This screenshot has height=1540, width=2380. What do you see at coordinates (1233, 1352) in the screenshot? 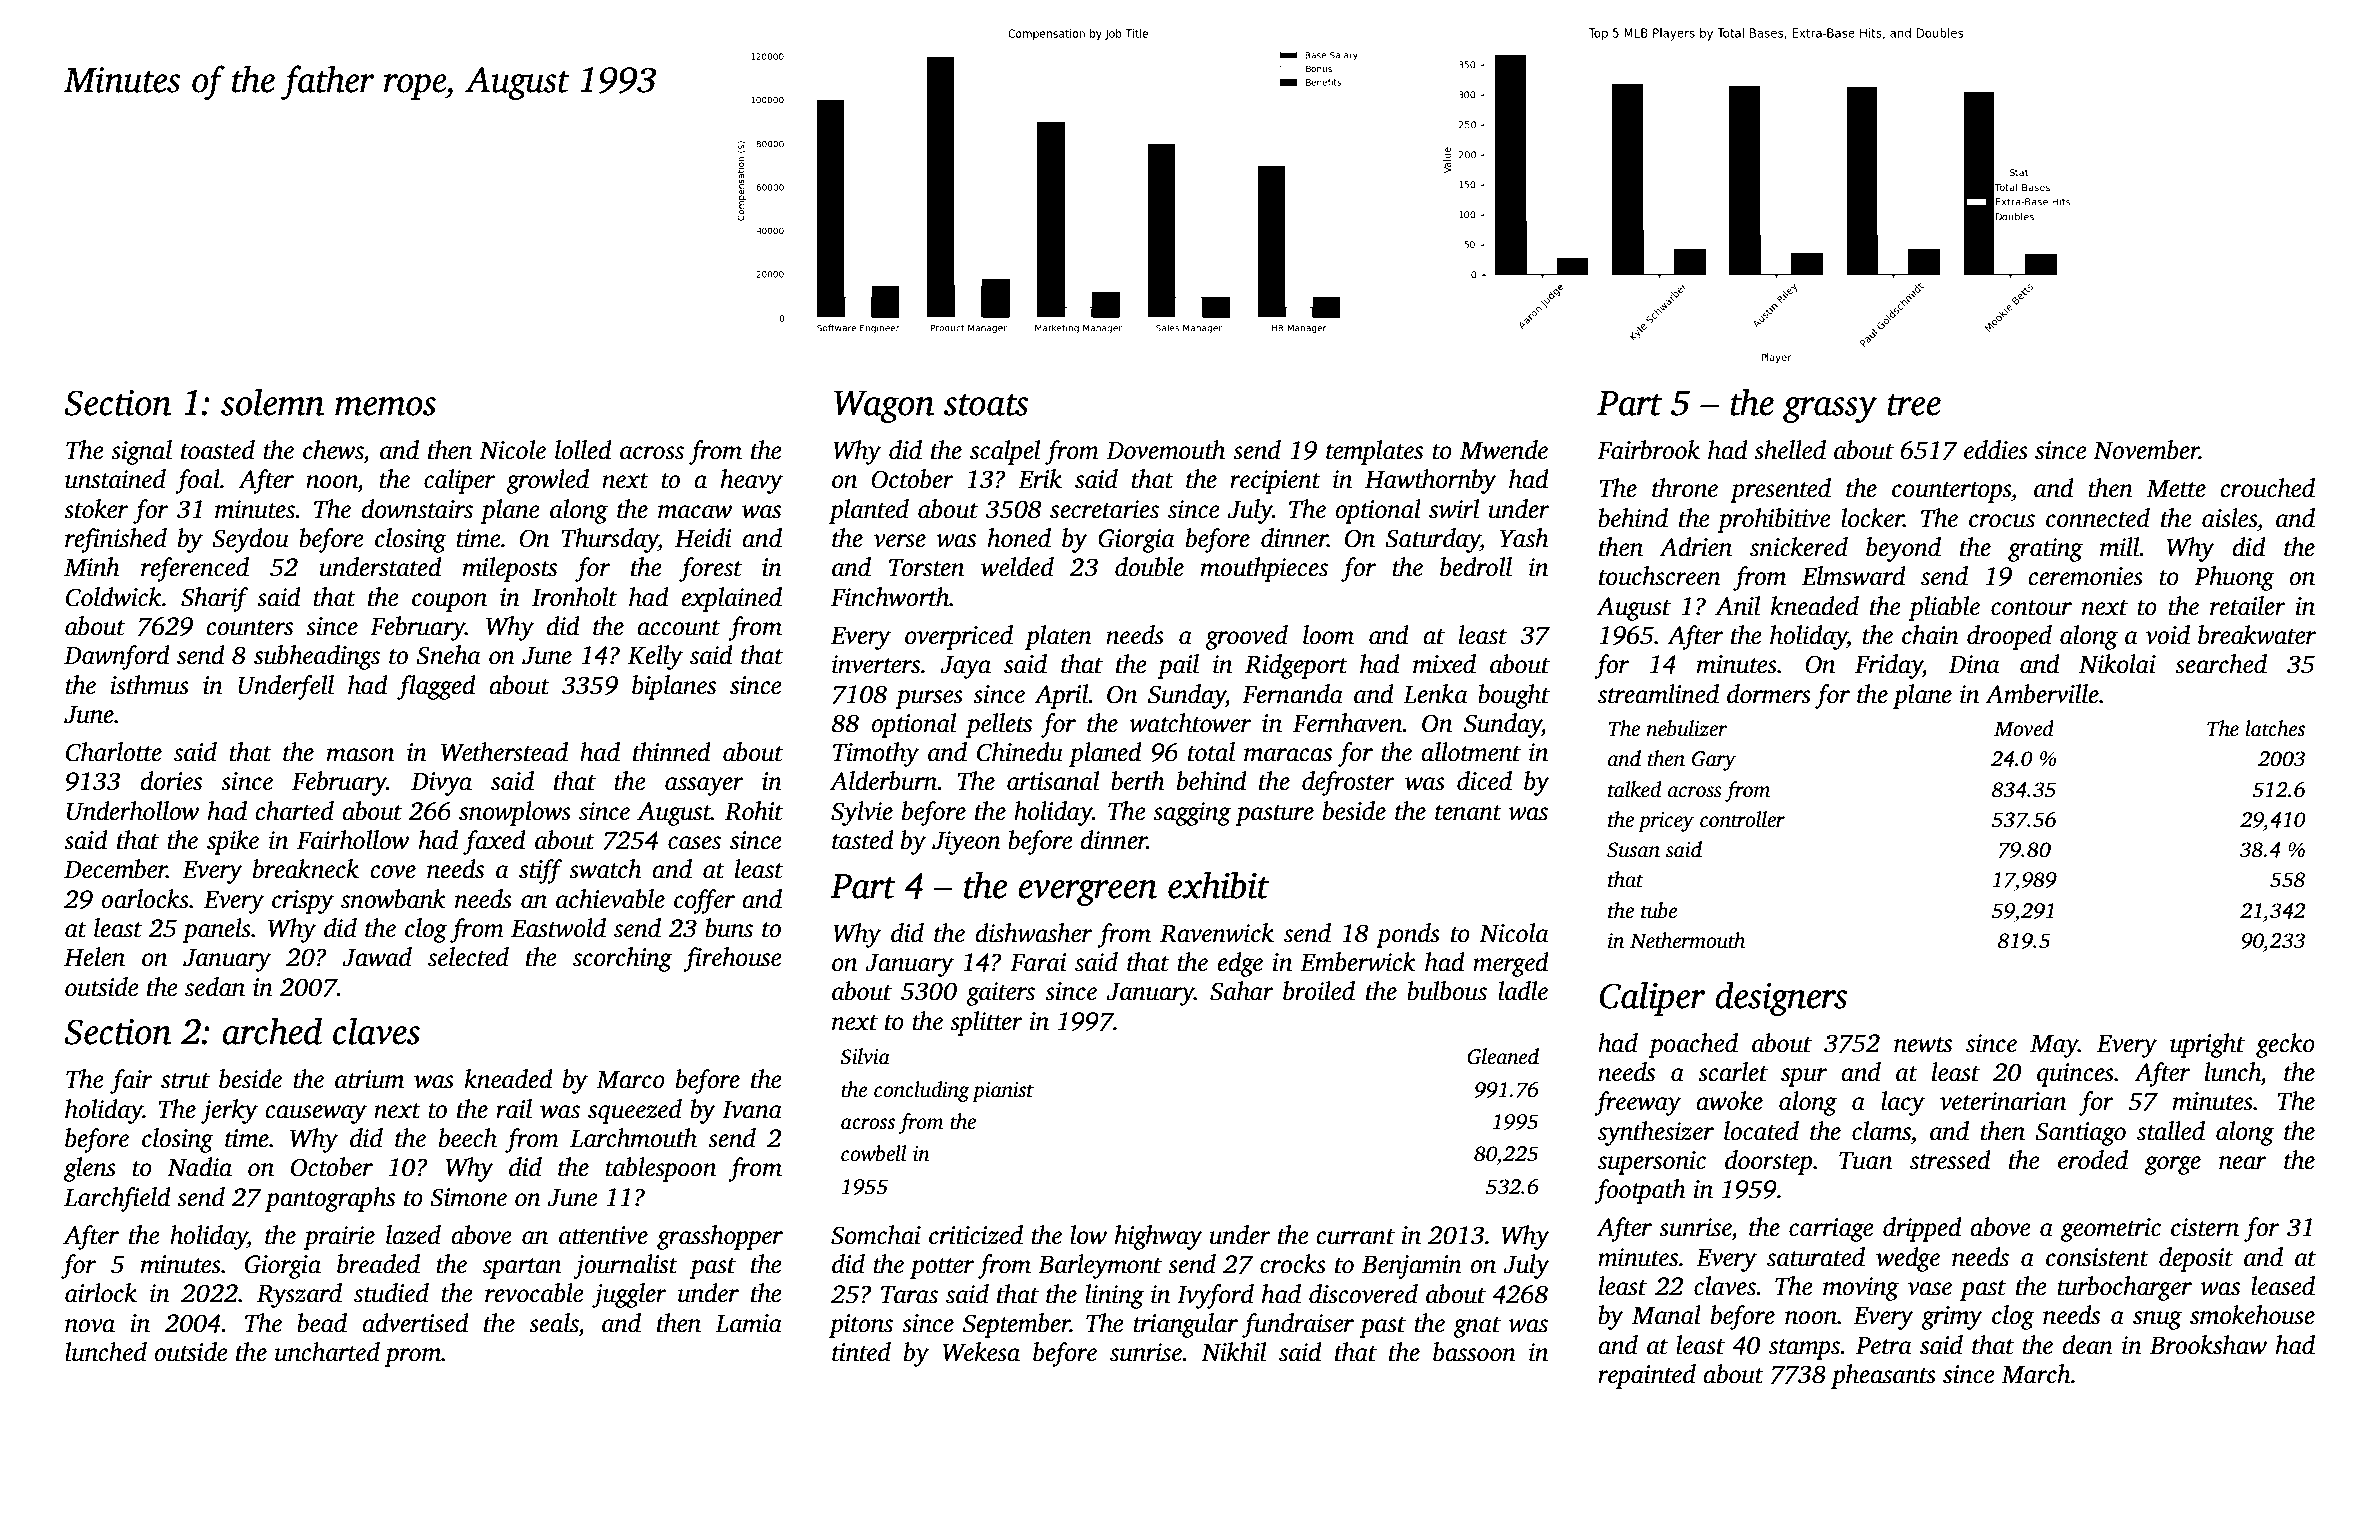
I see `Nikhil` at bounding box center [1233, 1352].
